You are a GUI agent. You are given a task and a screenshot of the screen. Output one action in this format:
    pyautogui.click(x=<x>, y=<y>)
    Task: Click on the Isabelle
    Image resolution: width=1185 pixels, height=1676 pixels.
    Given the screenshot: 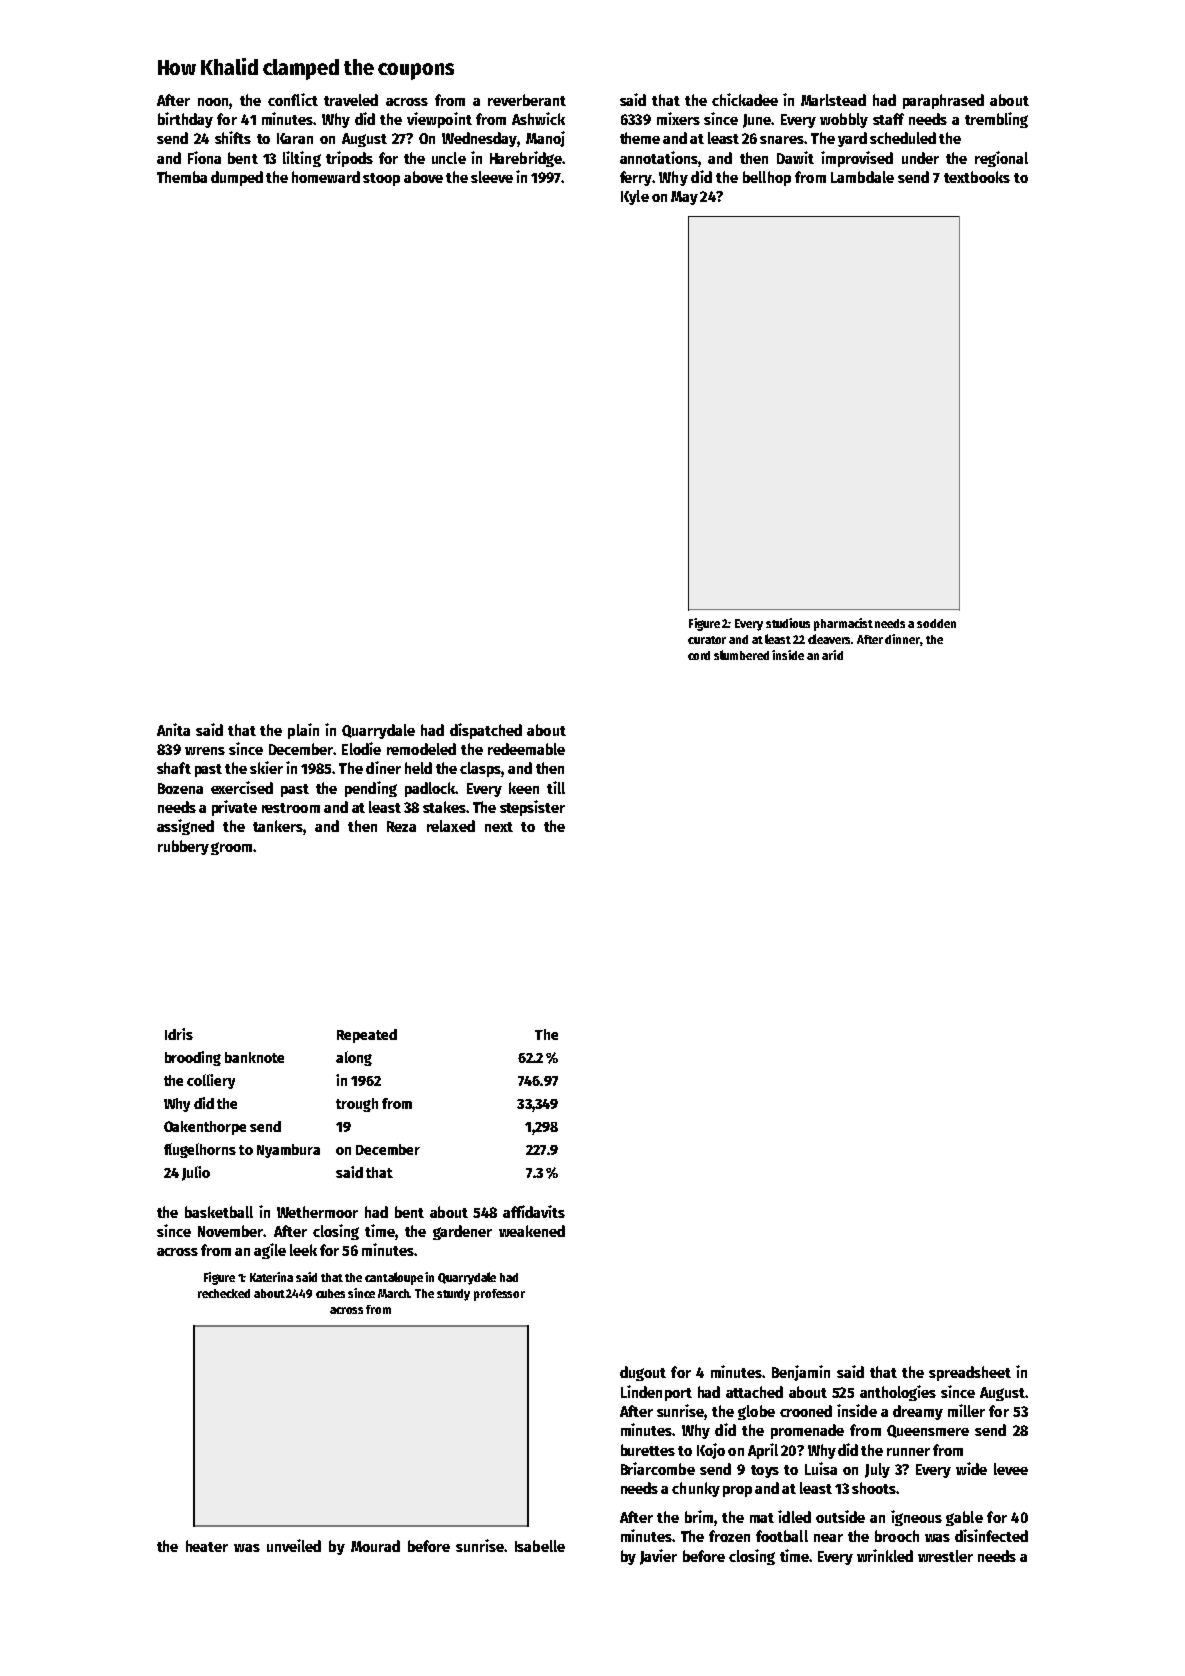 What is the action you would take?
    pyautogui.click(x=540, y=1546)
